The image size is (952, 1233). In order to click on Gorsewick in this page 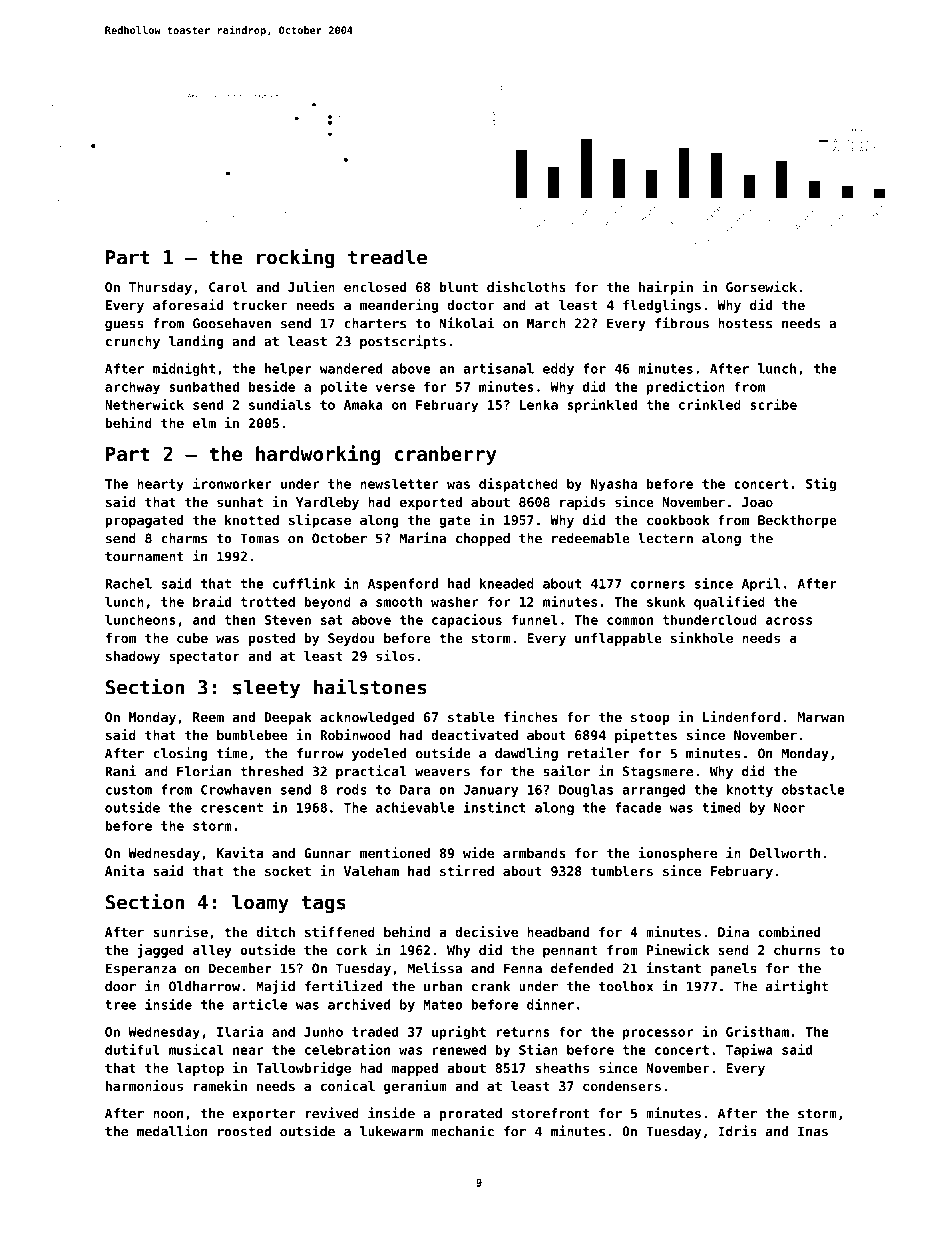, I will do `click(761, 286)`.
